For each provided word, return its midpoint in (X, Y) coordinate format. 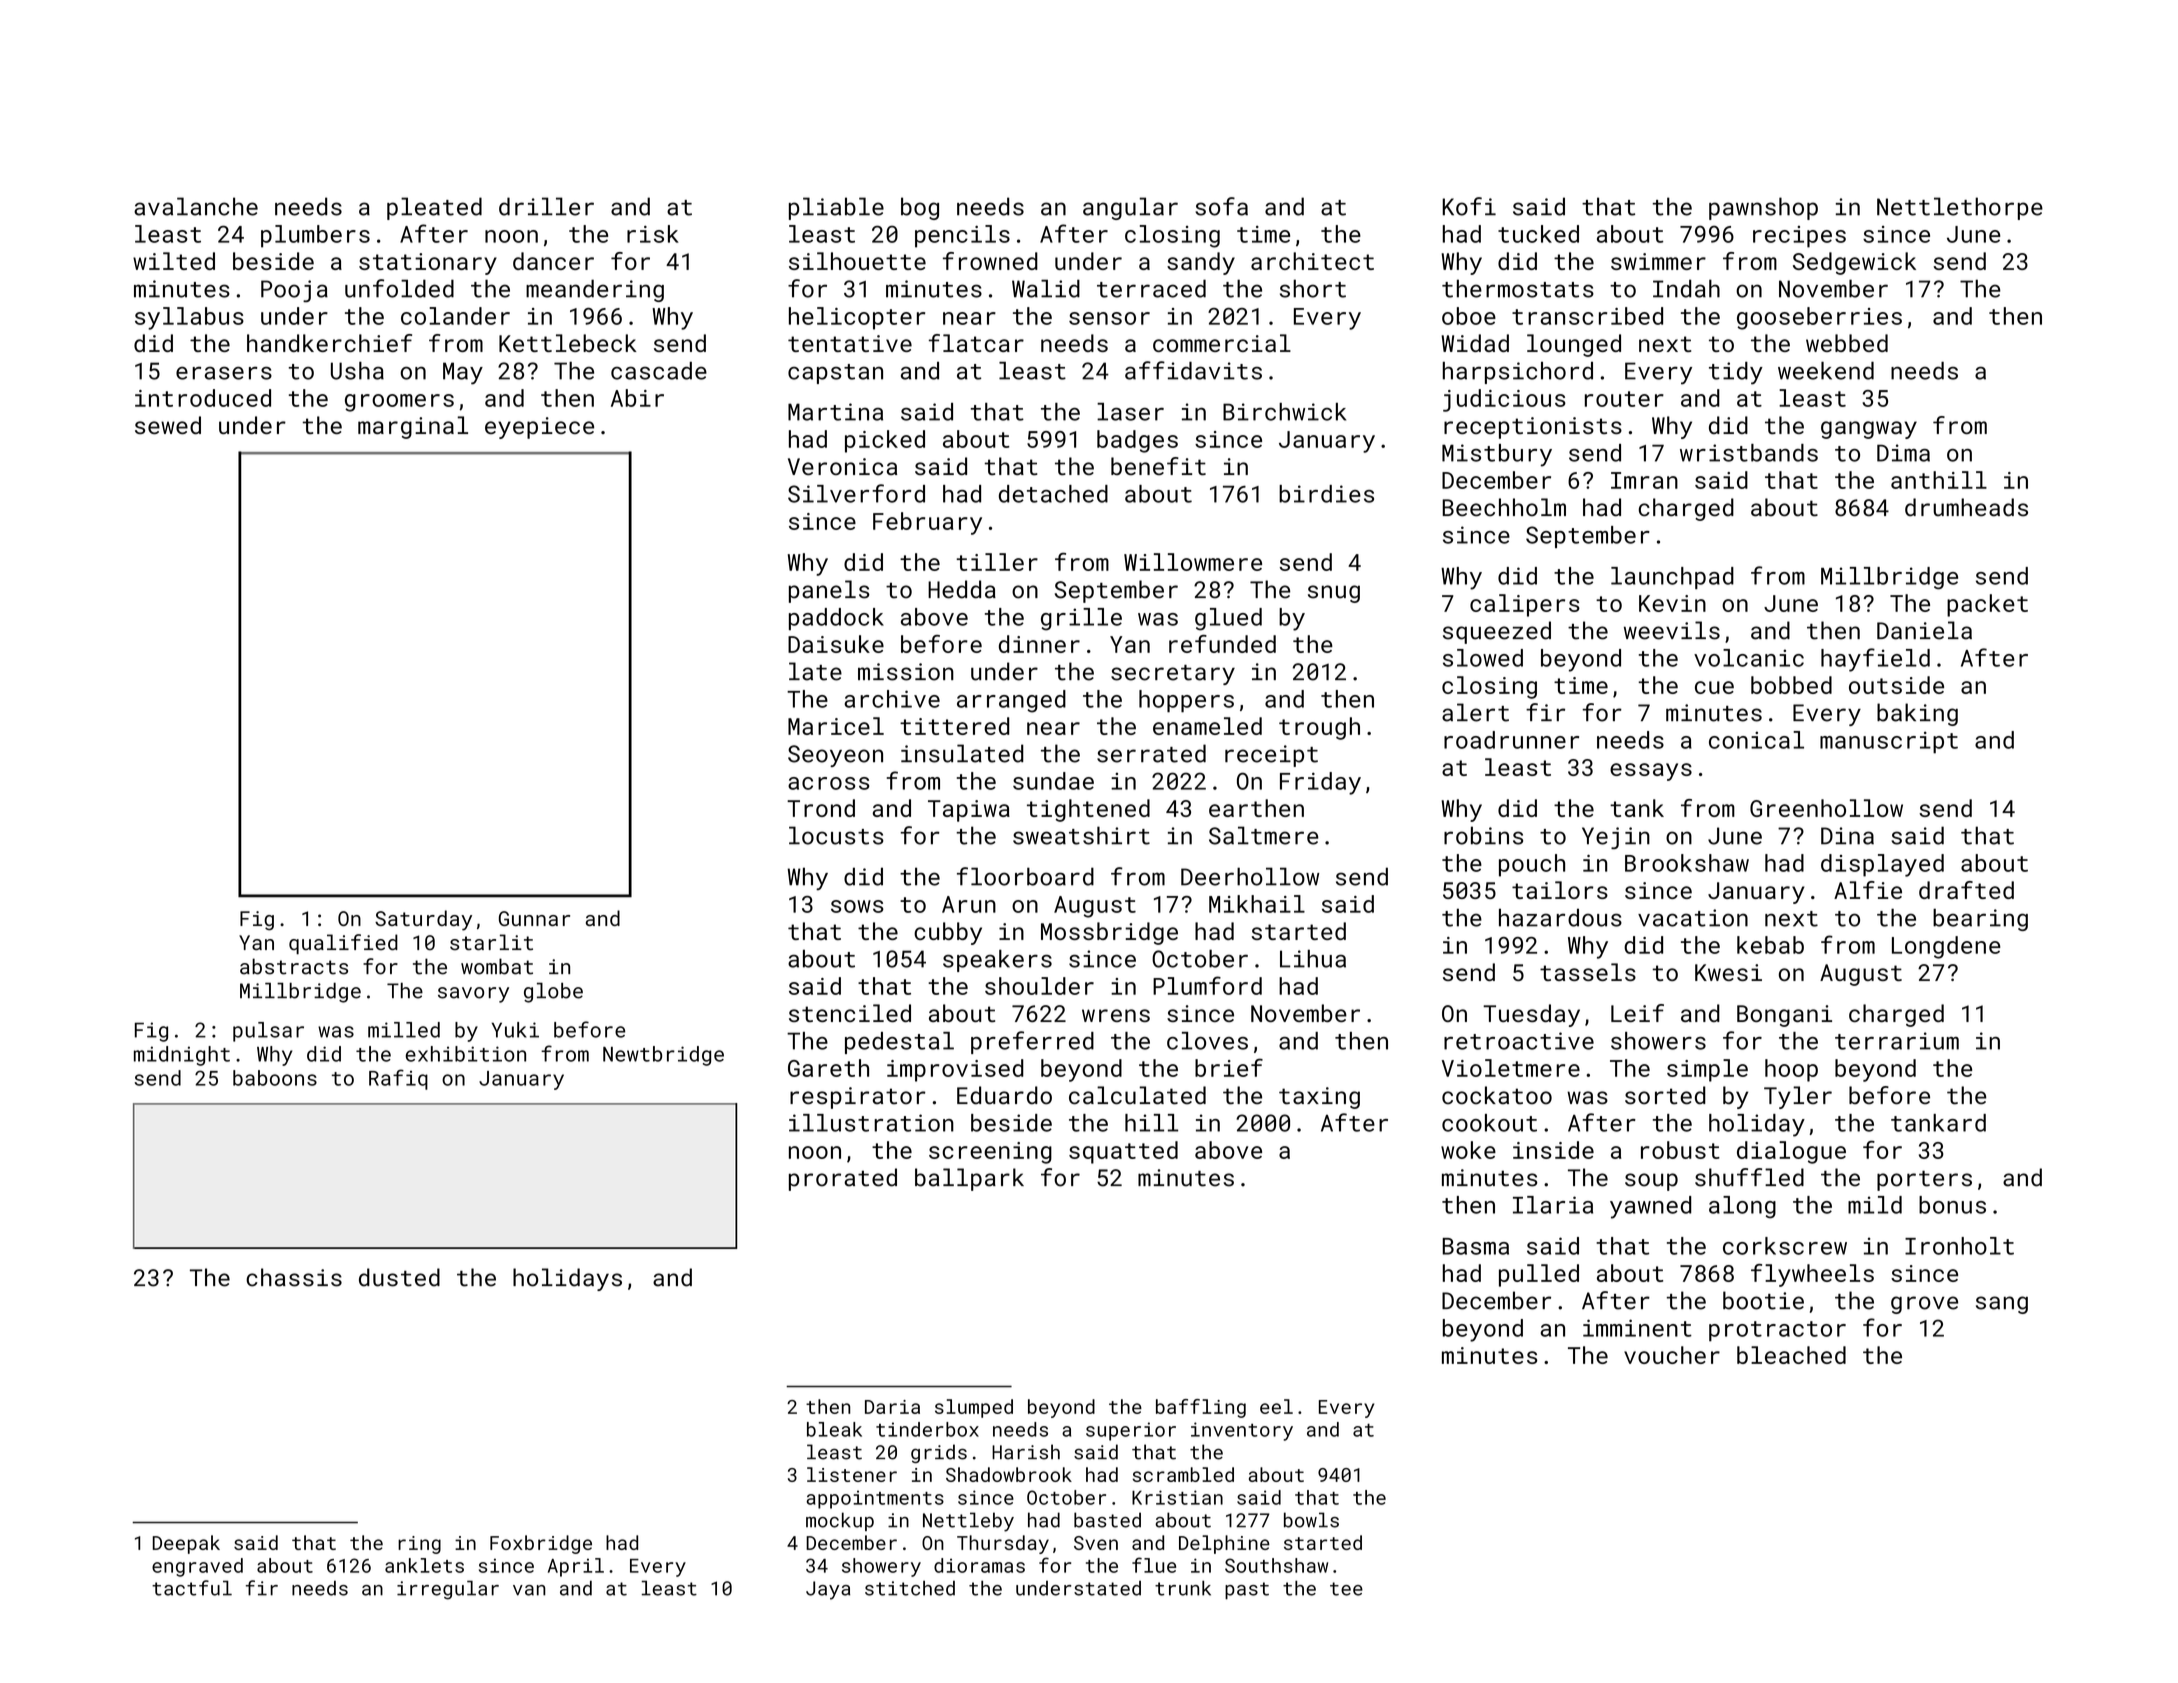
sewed (168, 425)
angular (1130, 208)
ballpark (969, 1179)
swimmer (1658, 261)
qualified (343, 944)
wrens (1116, 1015)
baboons (275, 1078)
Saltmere (1264, 835)
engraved (197, 1567)
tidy (1736, 373)
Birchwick (1284, 412)
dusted (399, 1277)
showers (1658, 1041)
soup (1651, 1182)
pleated (434, 208)
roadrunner (1511, 740)
